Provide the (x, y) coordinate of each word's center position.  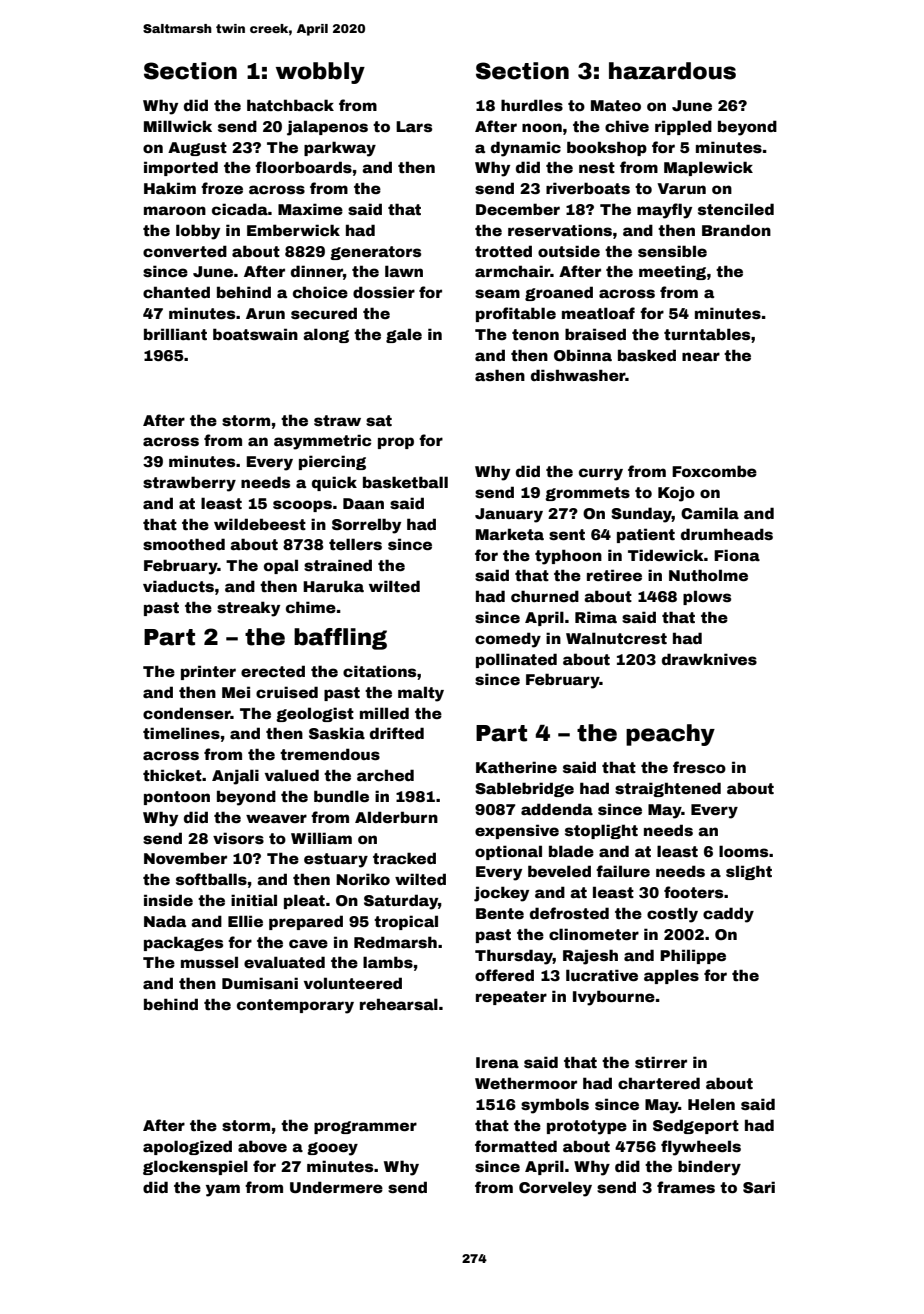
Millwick (178, 126)
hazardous (672, 71)
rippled (683, 127)
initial (254, 900)
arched (385, 775)
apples (671, 976)
